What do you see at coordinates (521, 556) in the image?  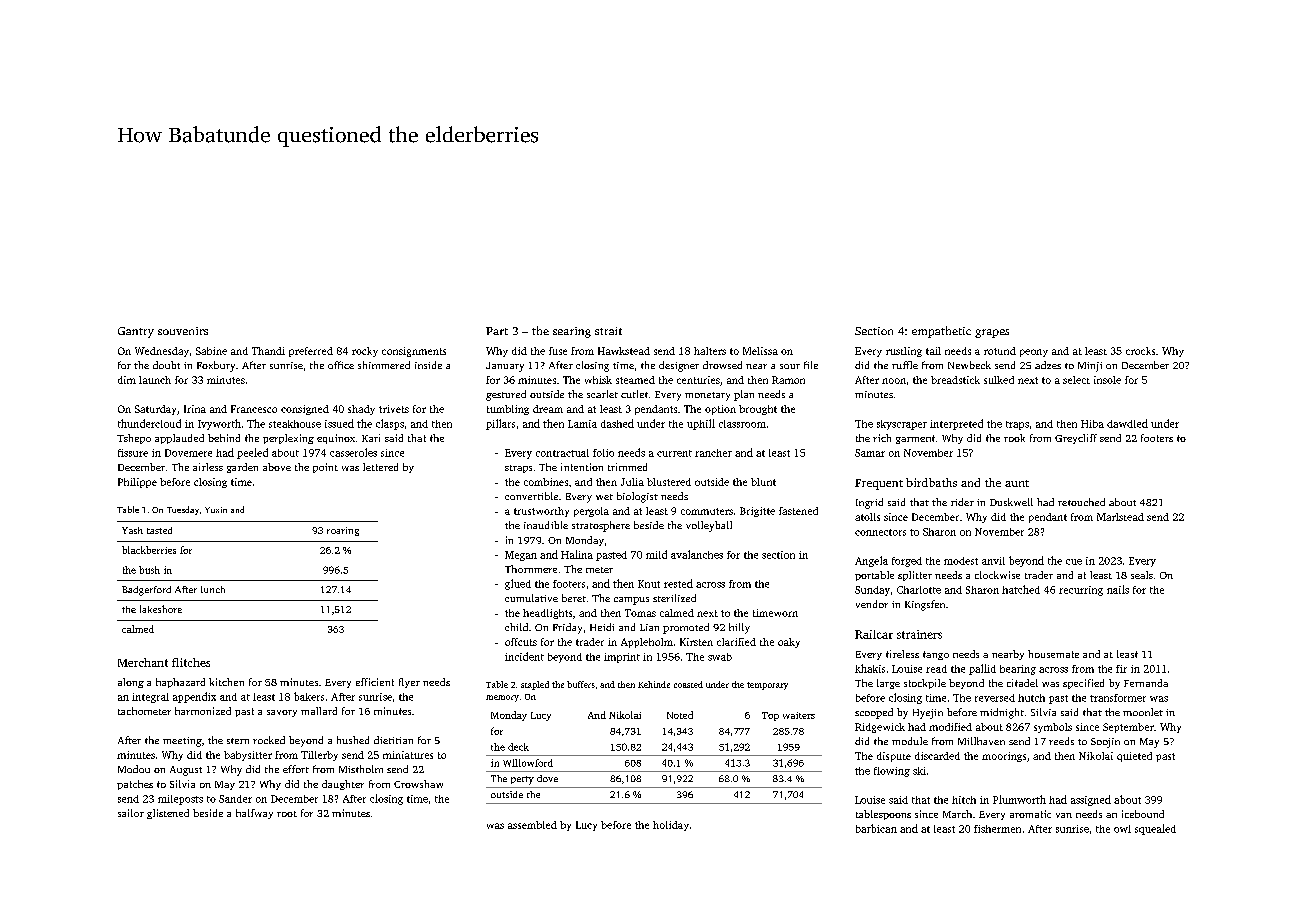 I see `Megan` at bounding box center [521, 556].
